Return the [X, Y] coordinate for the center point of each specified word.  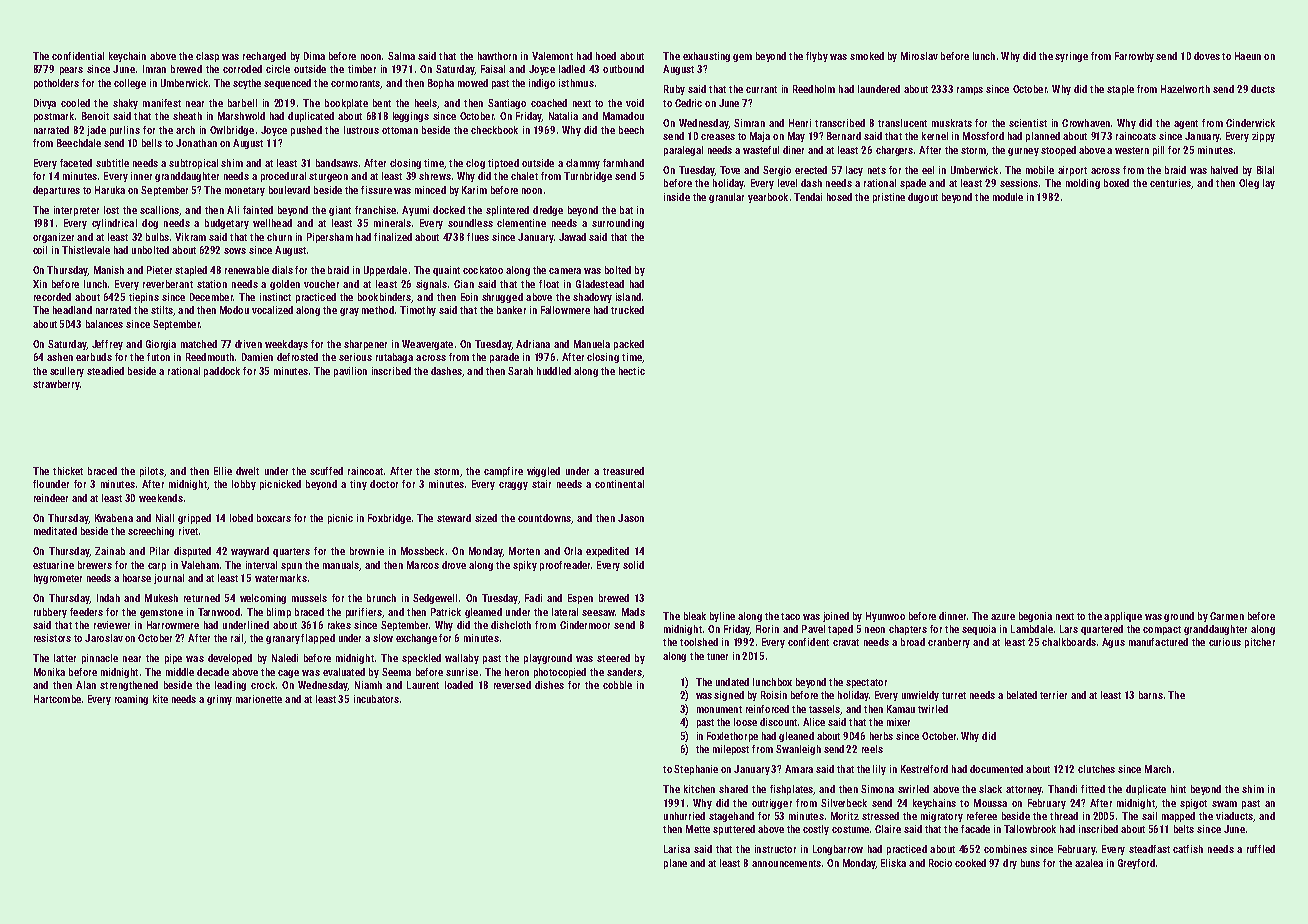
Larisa [677, 849]
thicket [68, 471]
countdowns [544, 518]
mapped [1178, 817]
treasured [623, 471]
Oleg [1249, 184]
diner [793, 150]
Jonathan [196, 143]
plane [675, 864]
